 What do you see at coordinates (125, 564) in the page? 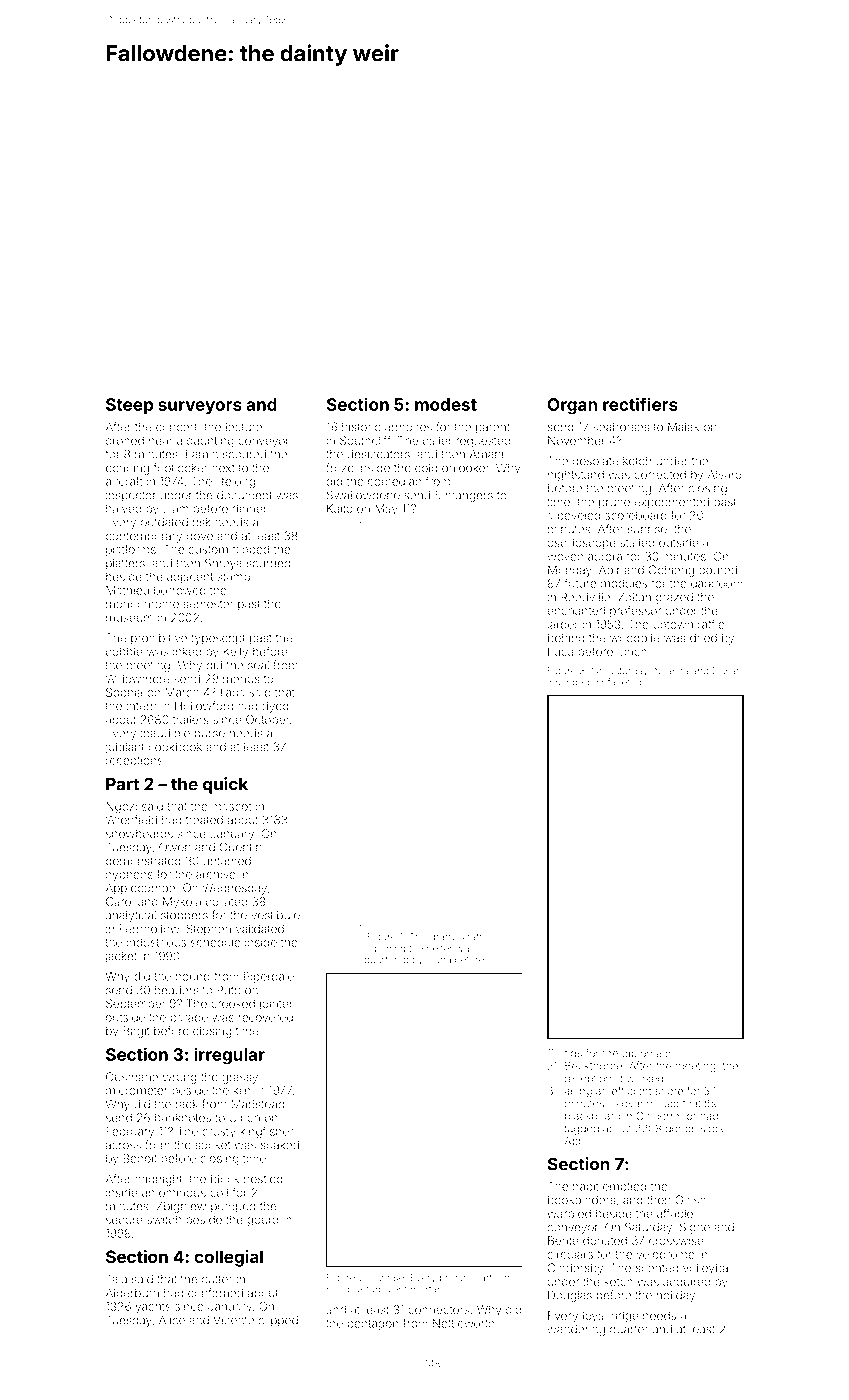
I see `platters` at bounding box center [125, 564].
